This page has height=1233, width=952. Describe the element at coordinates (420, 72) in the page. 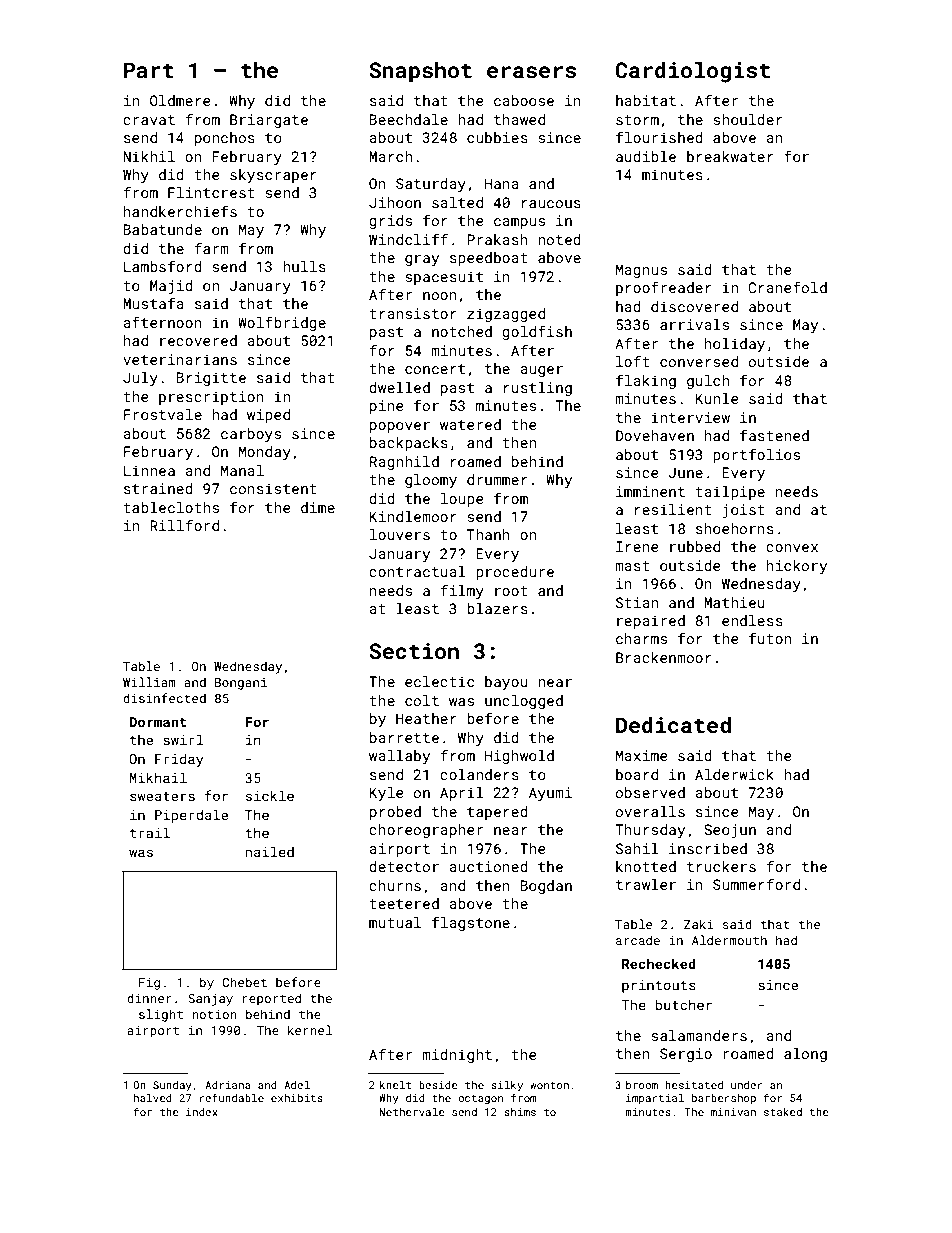

I see `Snapshot` at that location.
